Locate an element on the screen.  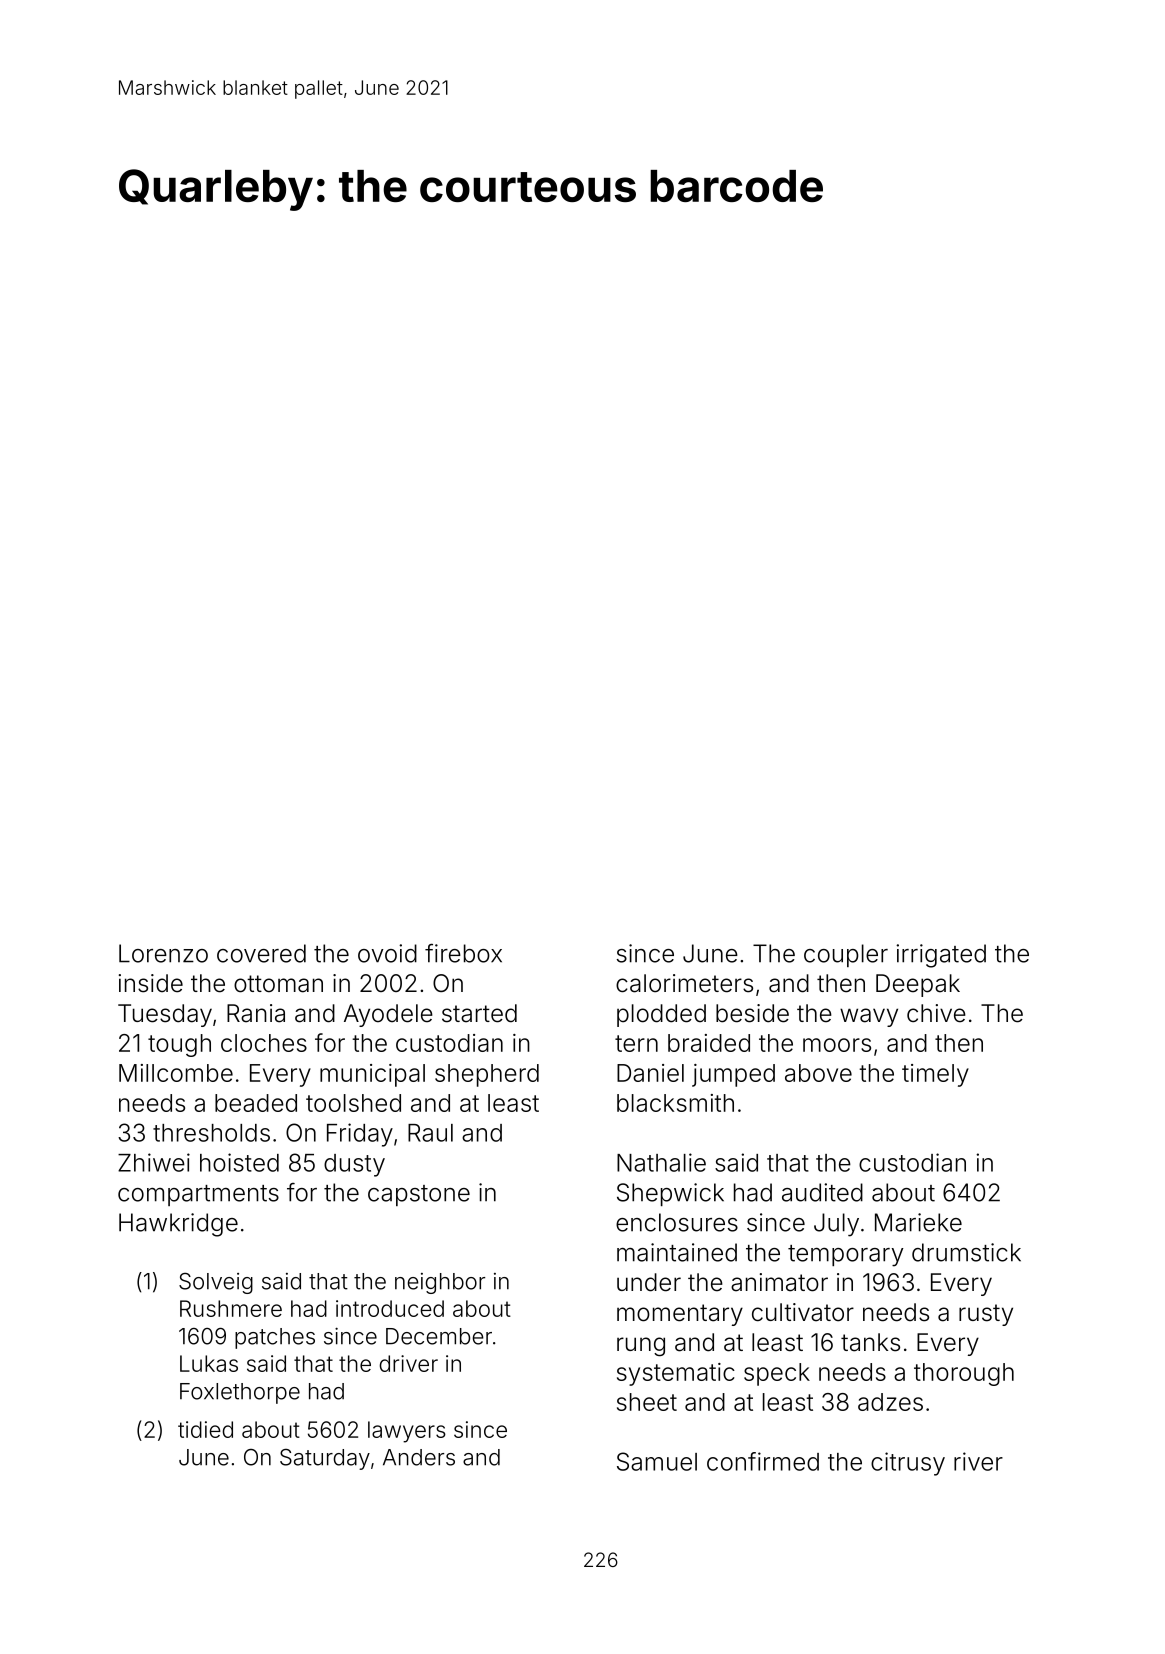
Saturday is located at coordinates (325, 1459).
